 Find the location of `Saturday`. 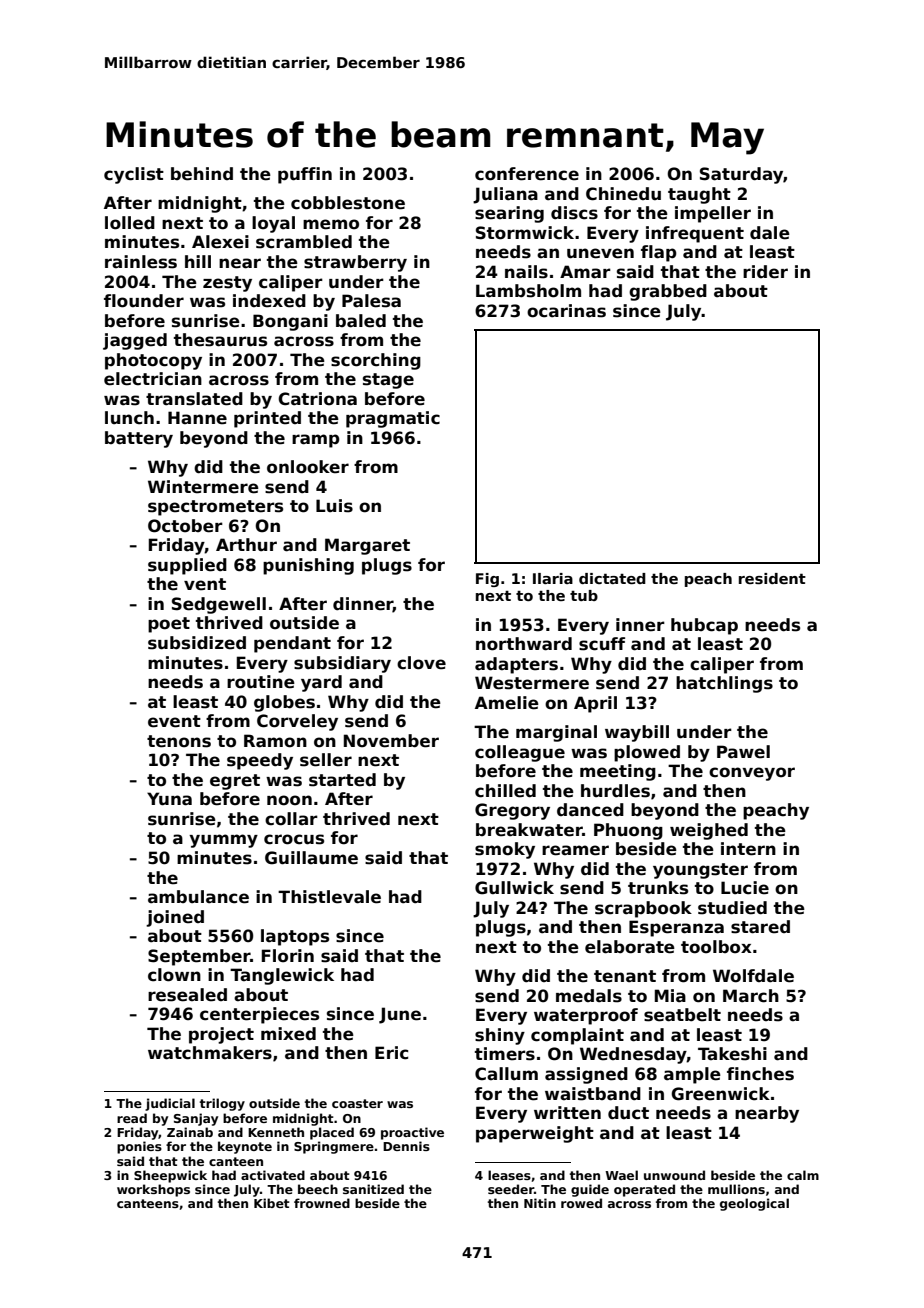

Saturday is located at coordinates (741, 175).
